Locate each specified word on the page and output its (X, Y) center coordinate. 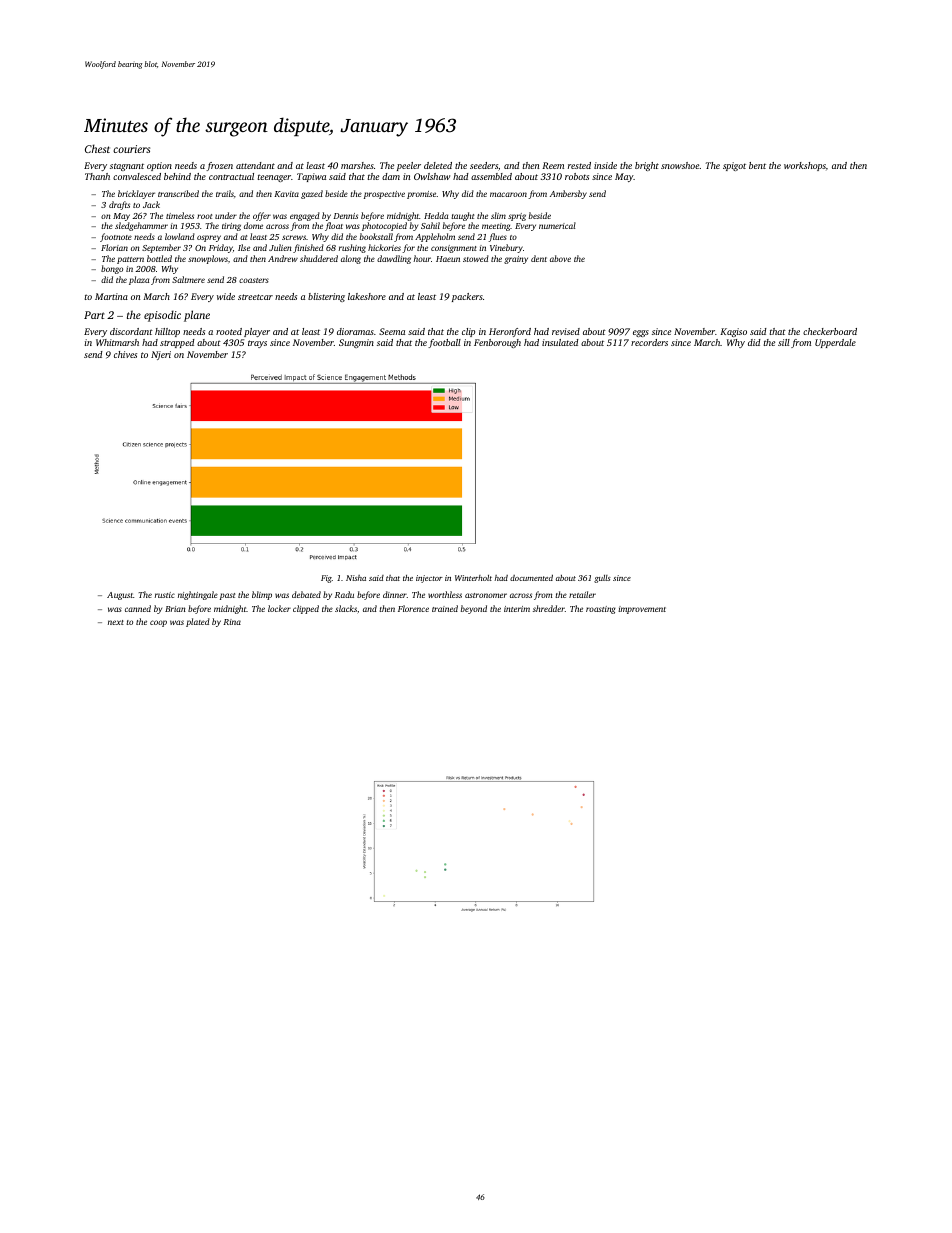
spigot (734, 166)
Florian (114, 247)
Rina (232, 622)
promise (421, 195)
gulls (602, 579)
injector (429, 579)
